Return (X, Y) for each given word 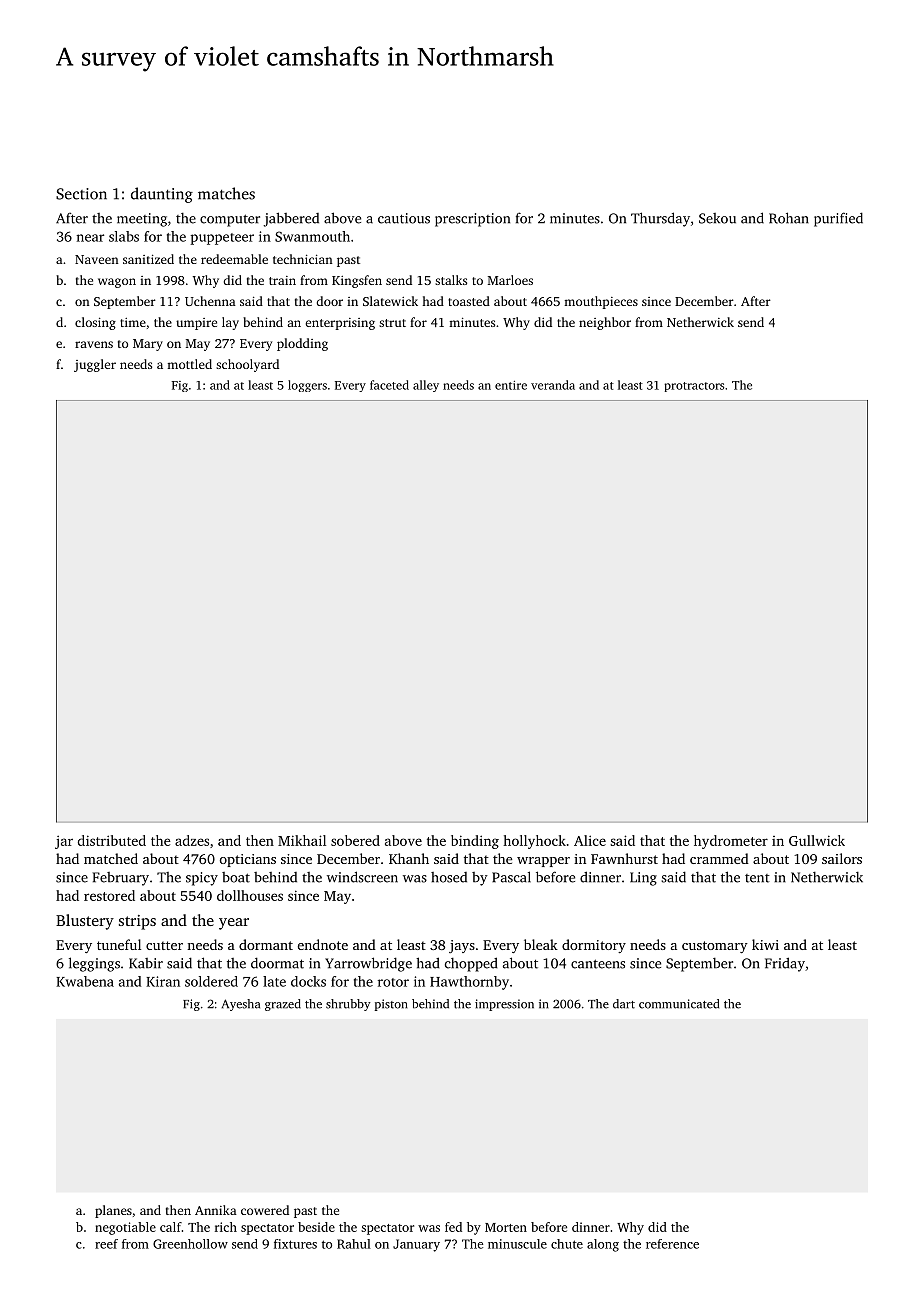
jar (64, 842)
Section (81, 194)
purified (838, 219)
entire (511, 385)
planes (113, 1211)
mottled (189, 364)
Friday (785, 964)
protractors (694, 387)
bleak (541, 944)
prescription (472, 220)
